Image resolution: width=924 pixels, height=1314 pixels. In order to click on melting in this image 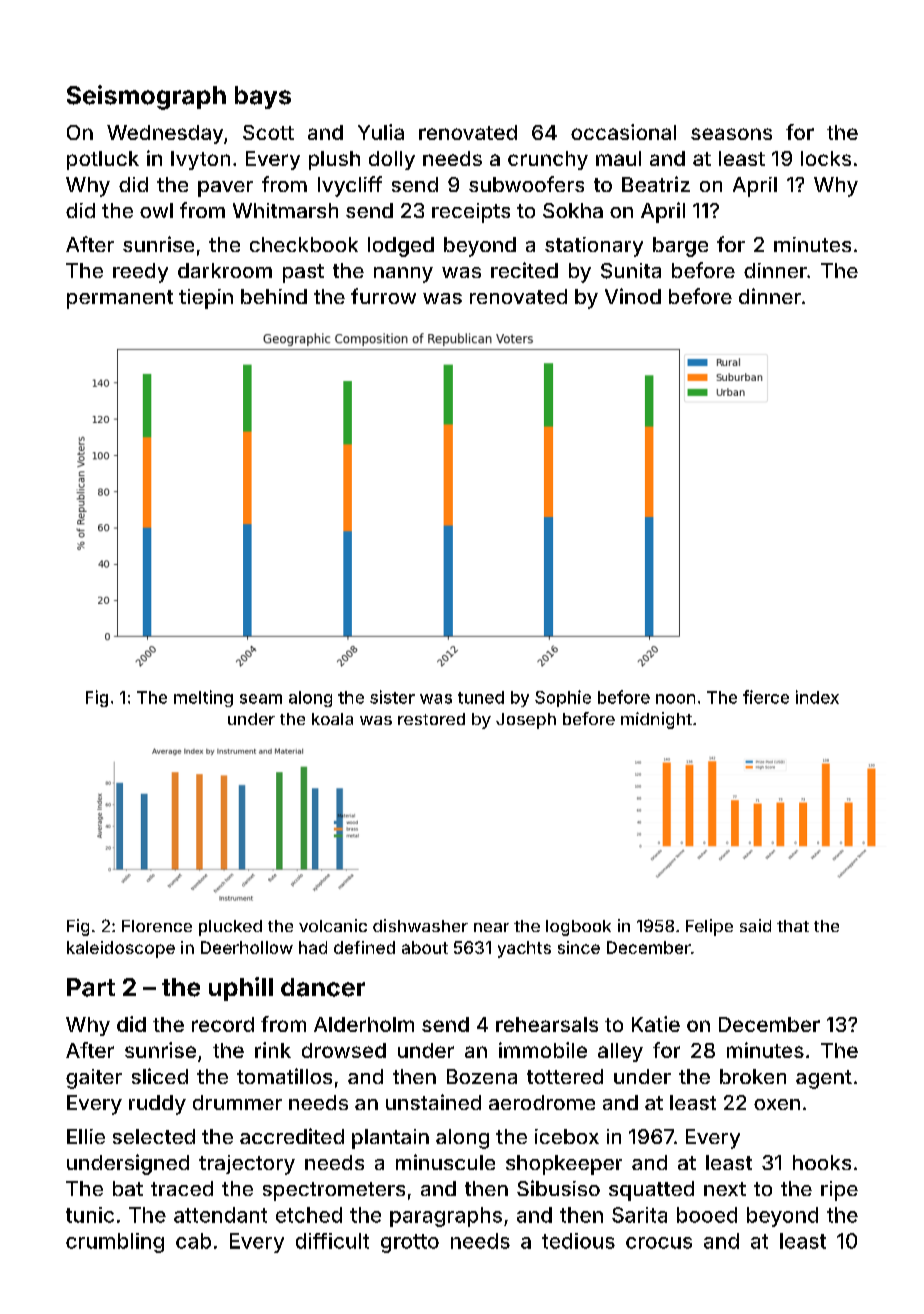, I will do `click(203, 698)`.
